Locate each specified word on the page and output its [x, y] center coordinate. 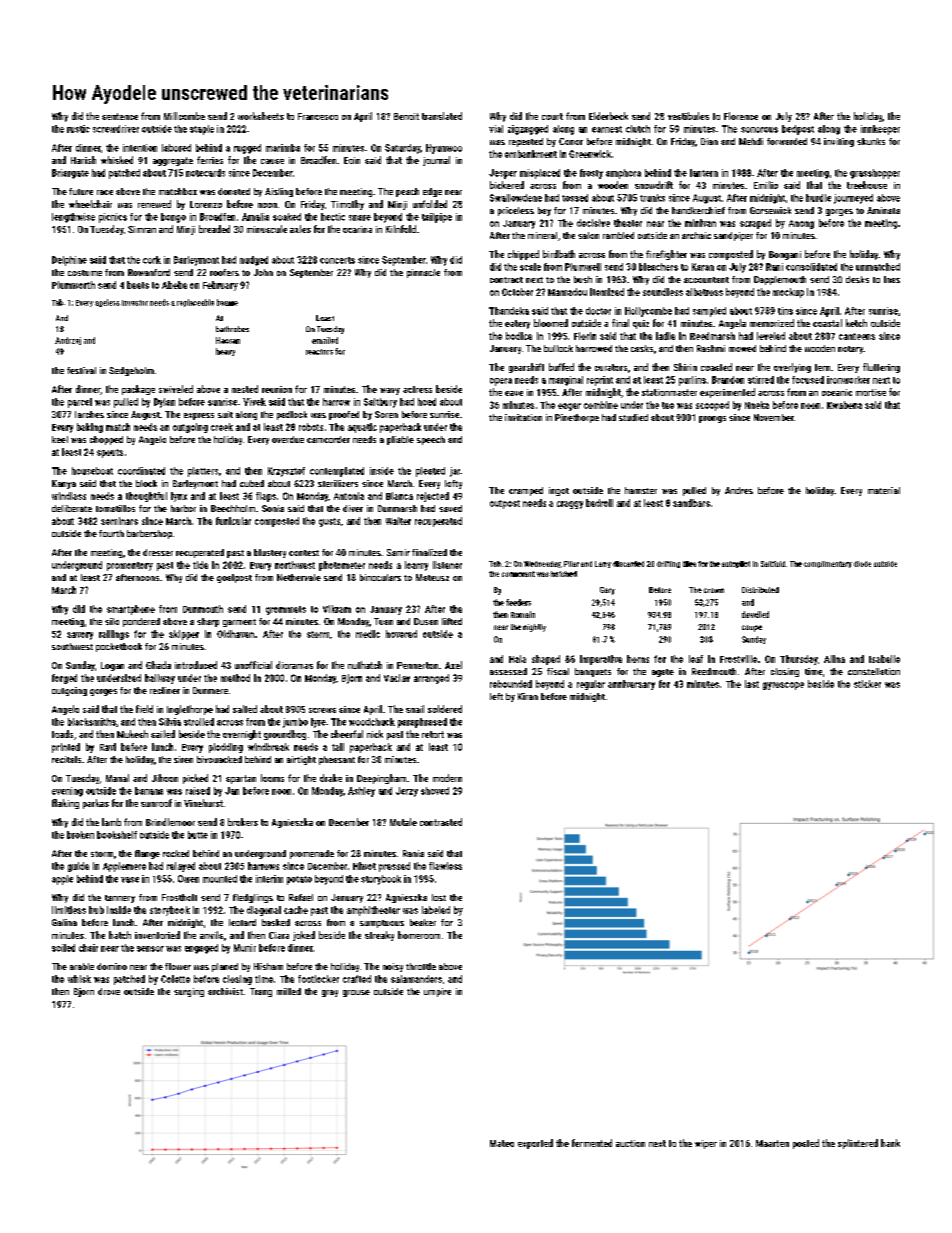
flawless [445, 866]
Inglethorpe [190, 710]
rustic [78, 129]
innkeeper [880, 130]
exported [535, 1144]
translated [442, 116]
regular [591, 685]
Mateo [502, 1143]
